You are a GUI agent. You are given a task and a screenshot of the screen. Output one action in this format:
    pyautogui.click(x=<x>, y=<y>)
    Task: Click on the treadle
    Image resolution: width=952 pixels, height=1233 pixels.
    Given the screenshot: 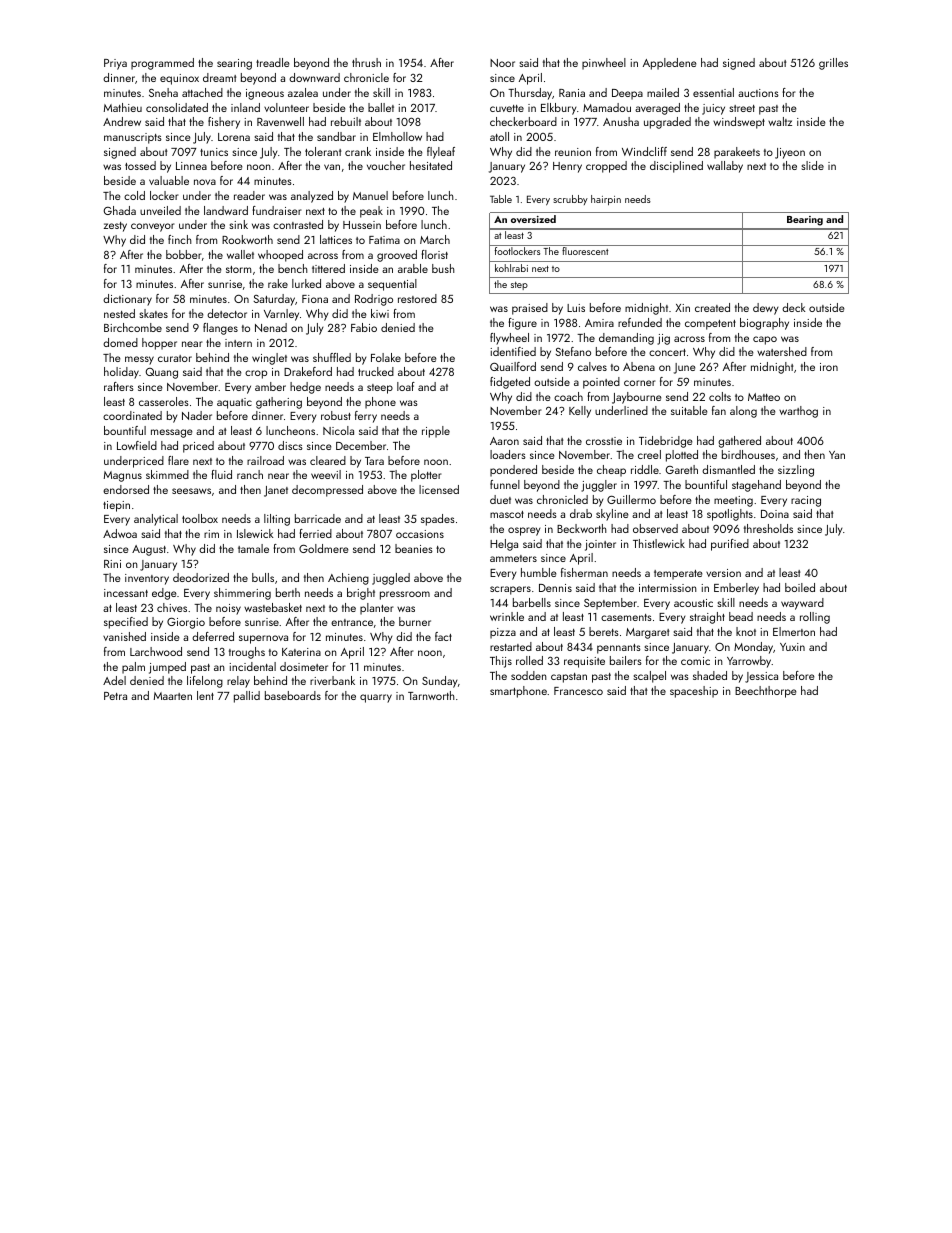 What is the action you would take?
    pyautogui.click(x=273, y=62)
